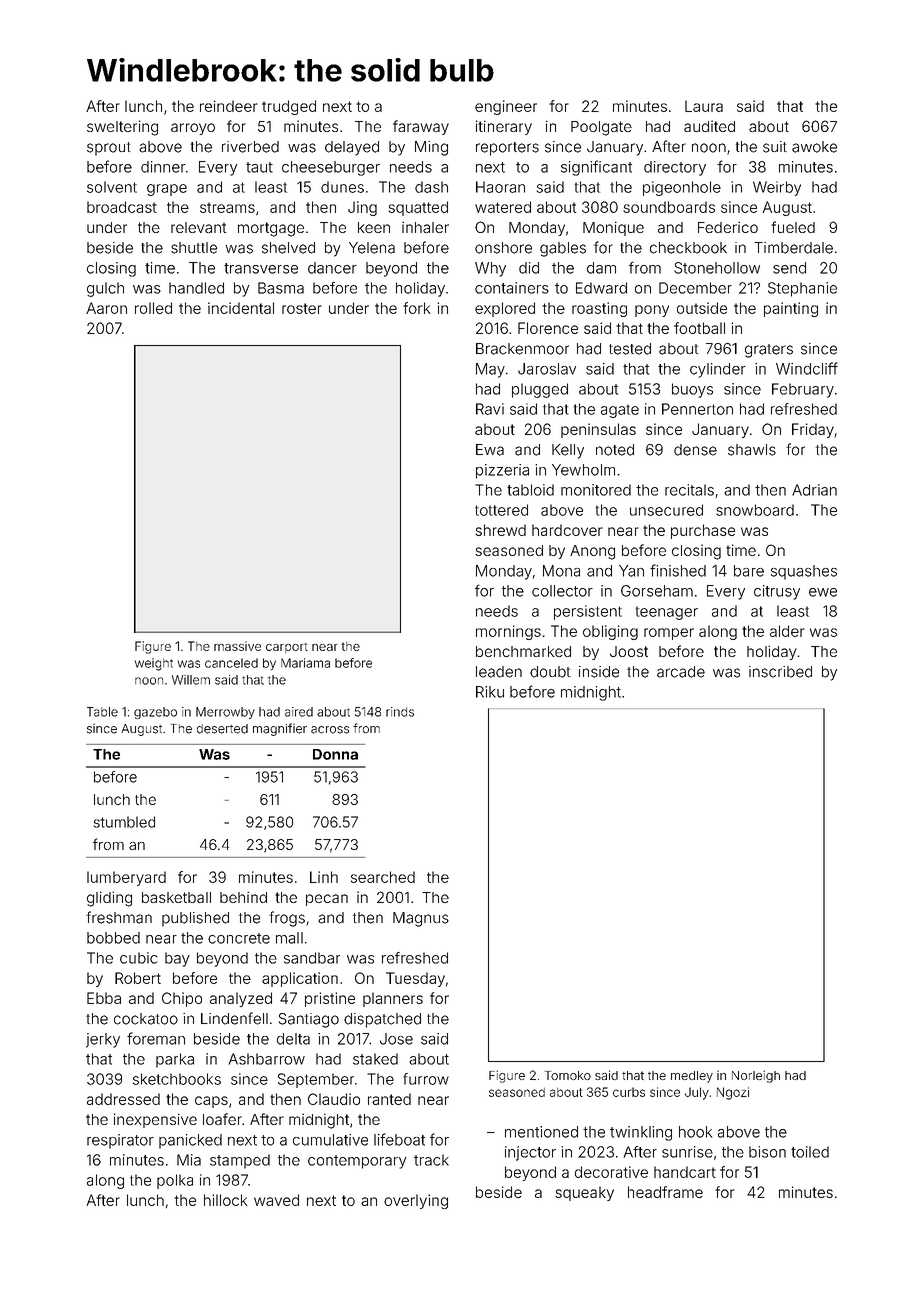 This screenshot has height=1314, width=924. What do you see at coordinates (813, 430) in the screenshot?
I see `Friday` at bounding box center [813, 430].
